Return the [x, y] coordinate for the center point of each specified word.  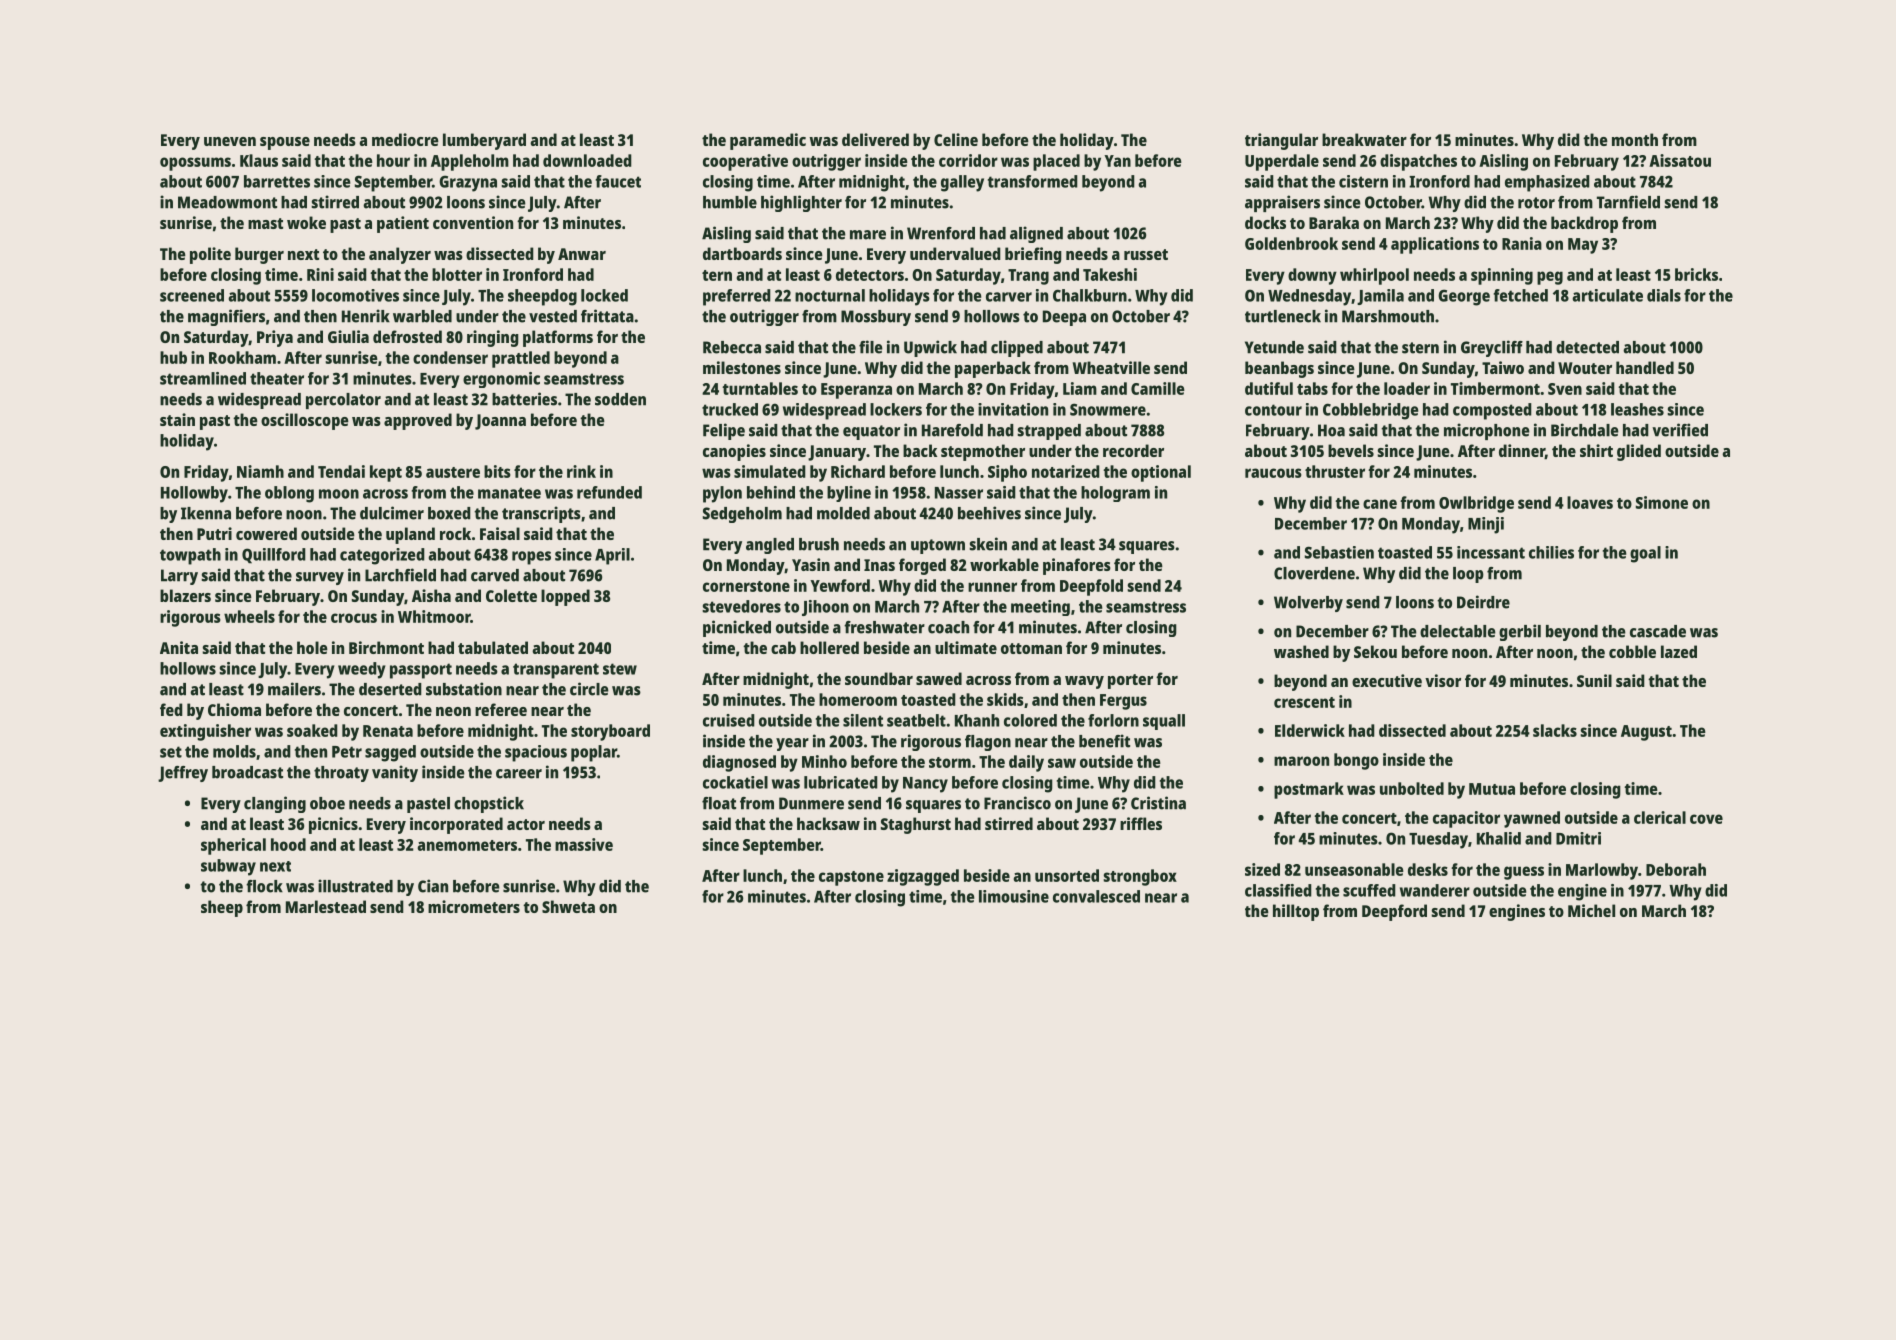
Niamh [260, 471]
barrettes [277, 181]
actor [526, 824]
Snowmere [1108, 409]
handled [1645, 367]
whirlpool [1374, 276]
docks [1265, 222]
